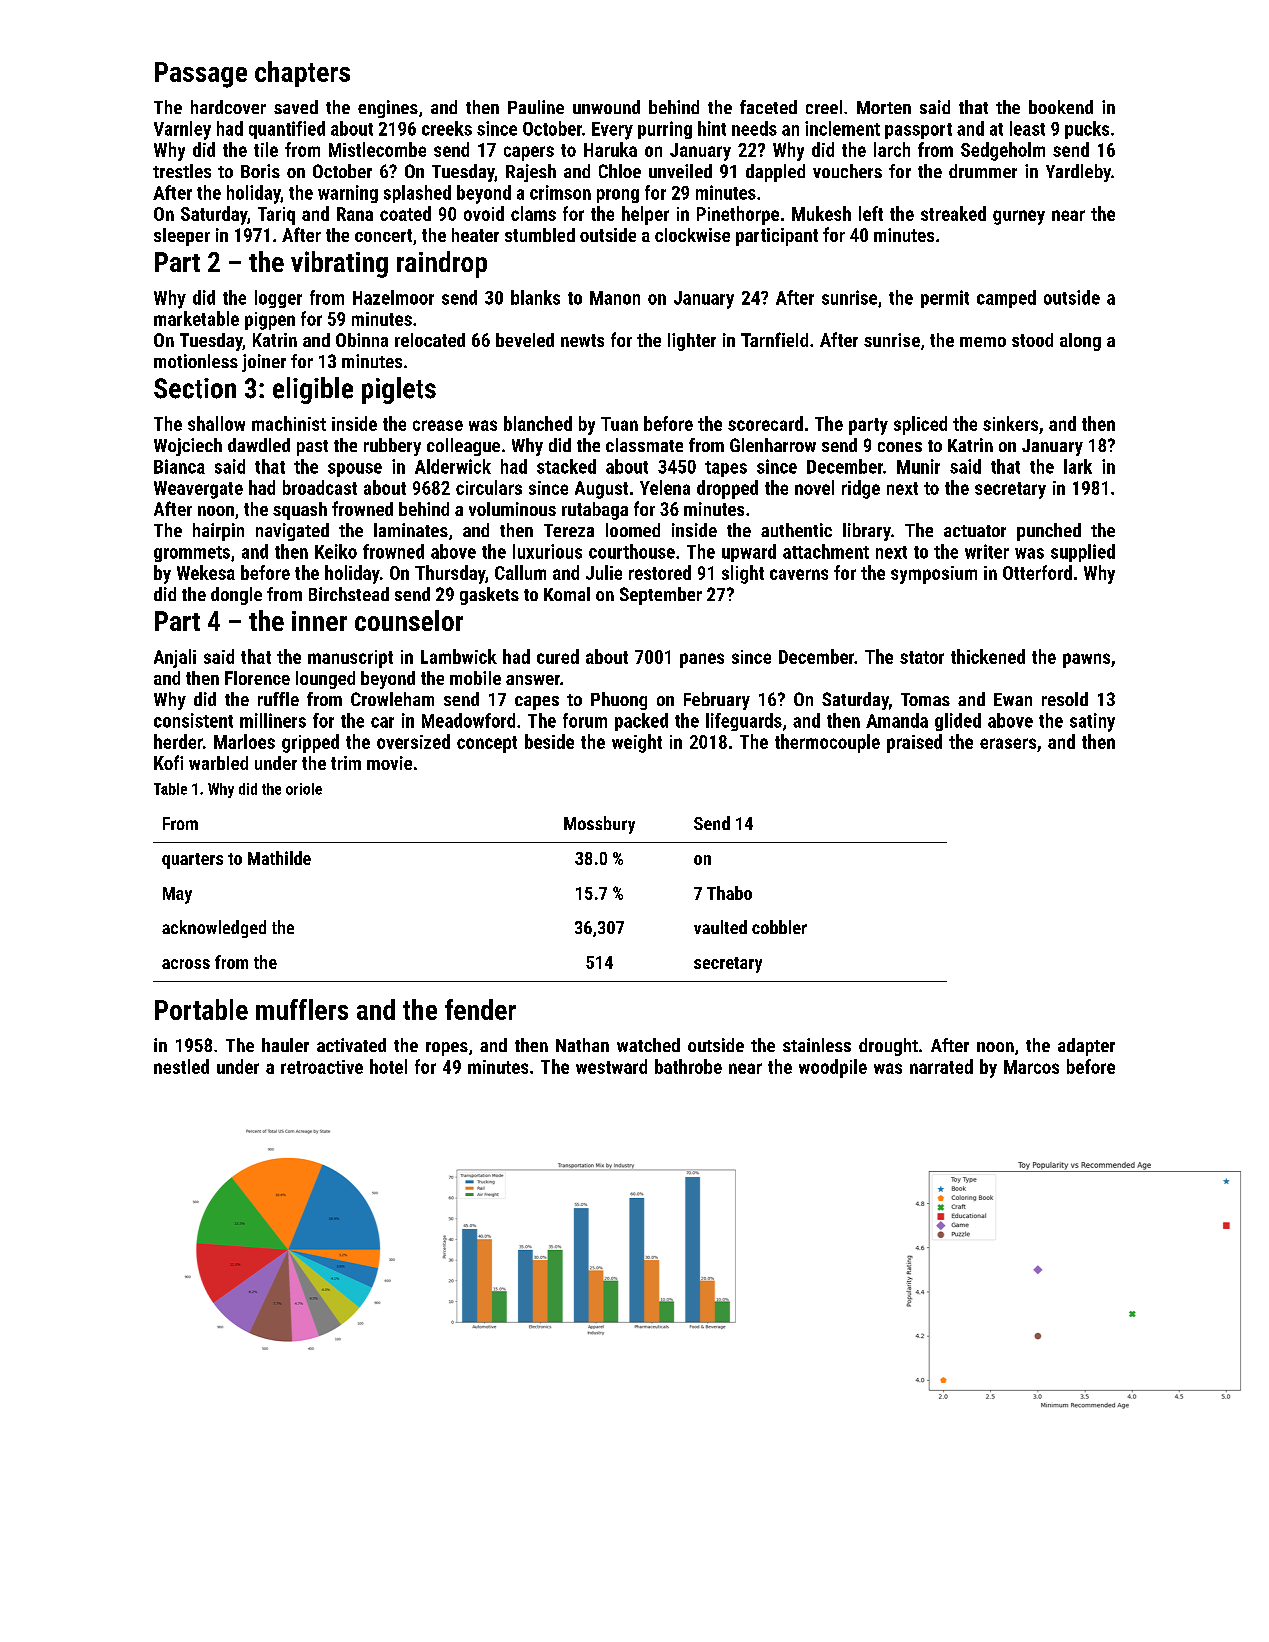  What do you see at coordinates (214, 929) in the image?
I see `acknowledged` at bounding box center [214, 929].
